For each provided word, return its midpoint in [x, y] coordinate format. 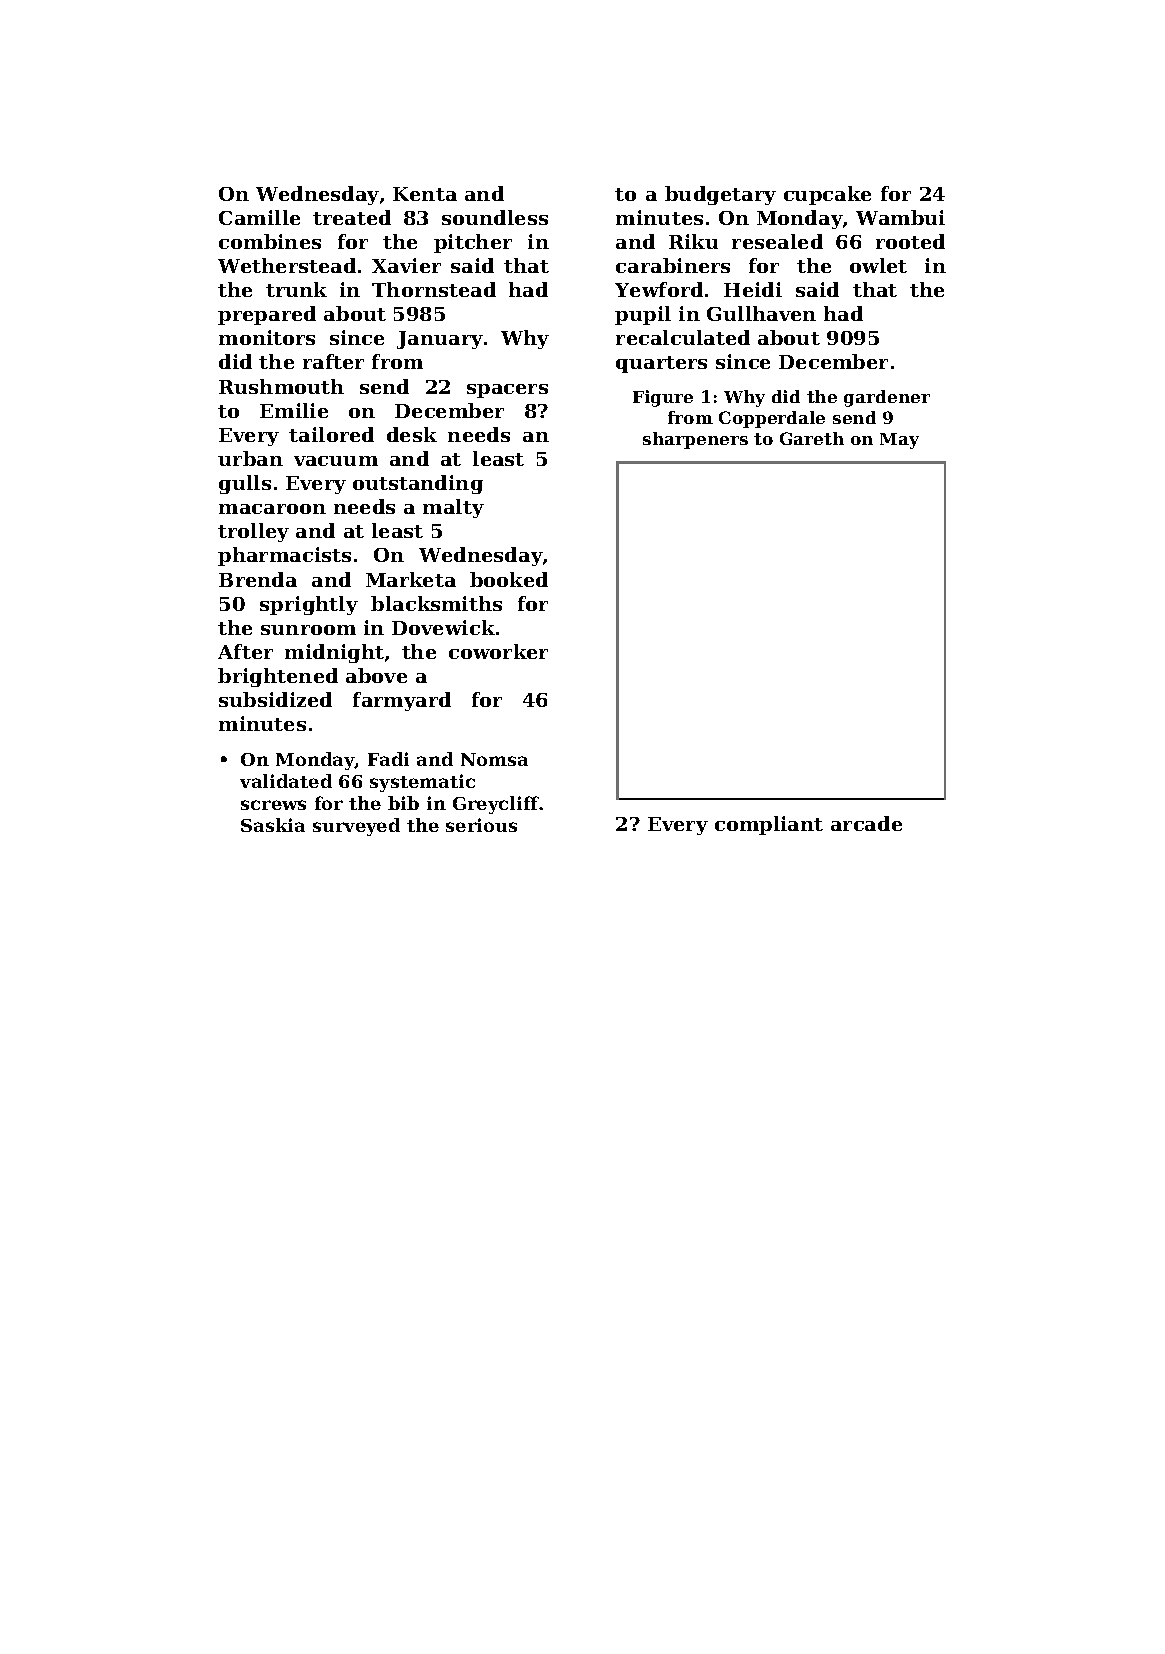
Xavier [406, 265]
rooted [910, 241]
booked [509, 579]
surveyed [356, 827]
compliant [769, 825]
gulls [245, 484]
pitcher [473, 243]
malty [453, 508]
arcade [866, 823]
